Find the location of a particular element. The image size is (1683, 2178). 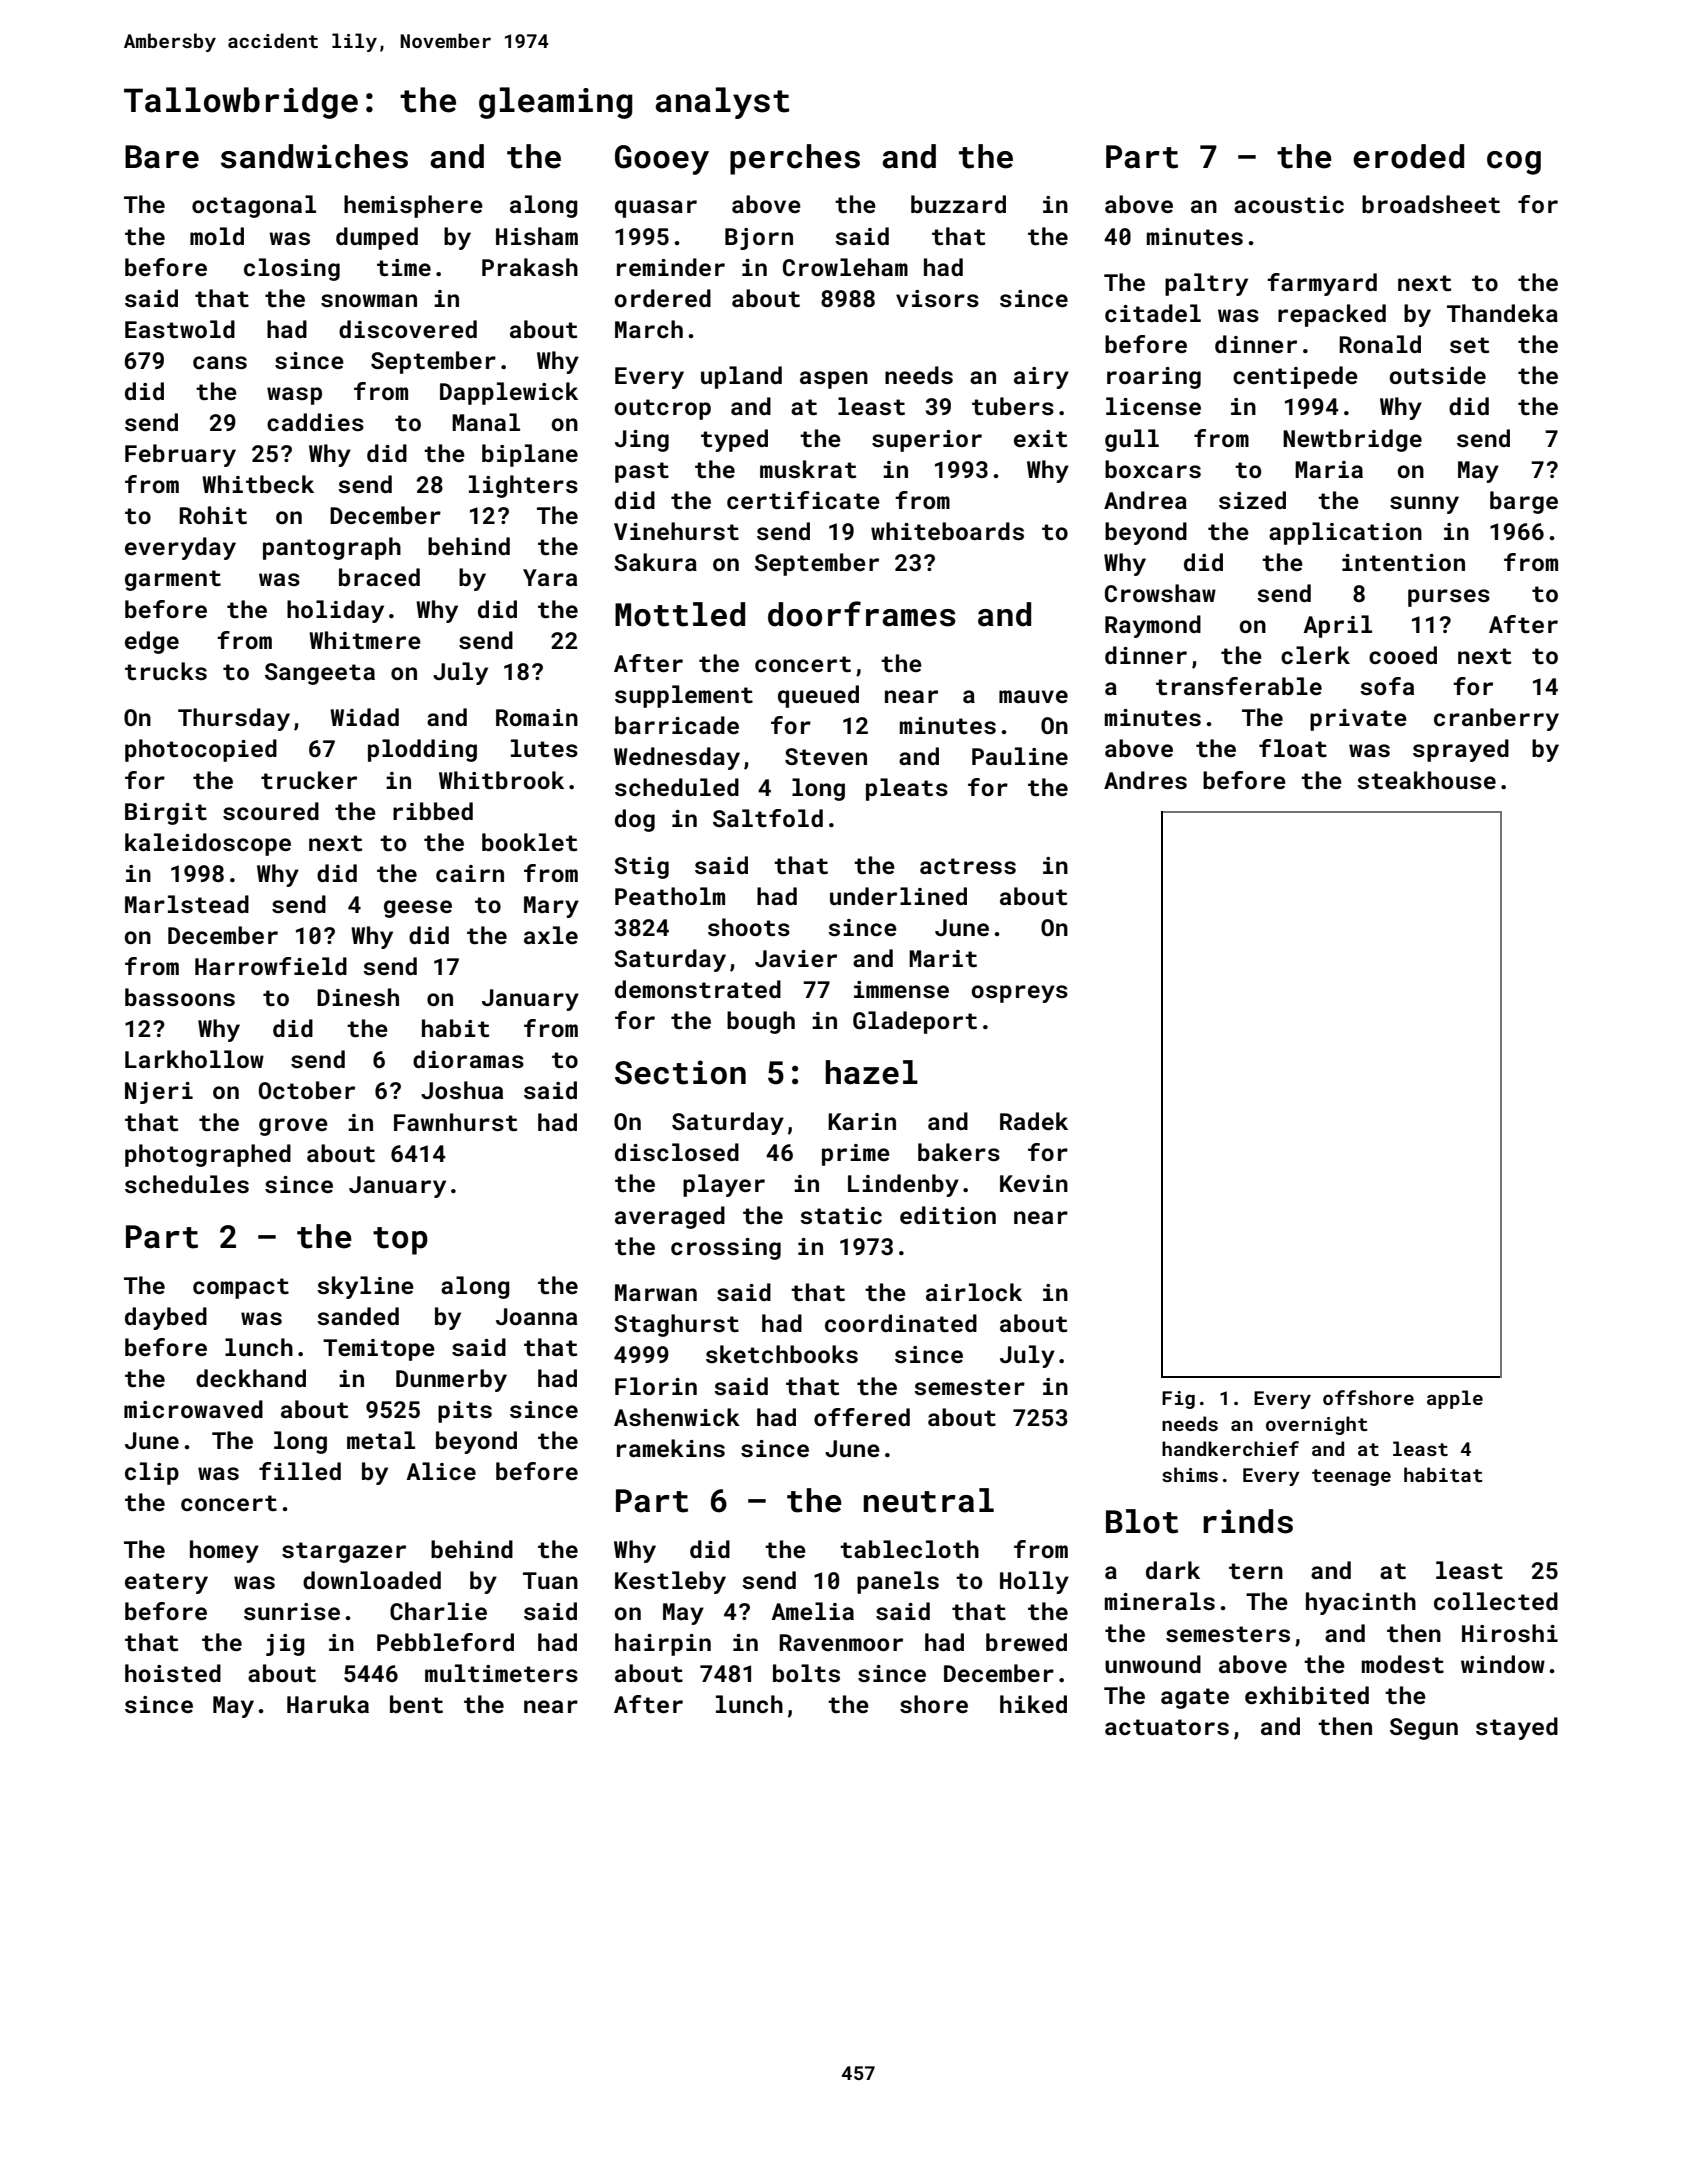

whiteboards is located at coordinates (947, 531).
